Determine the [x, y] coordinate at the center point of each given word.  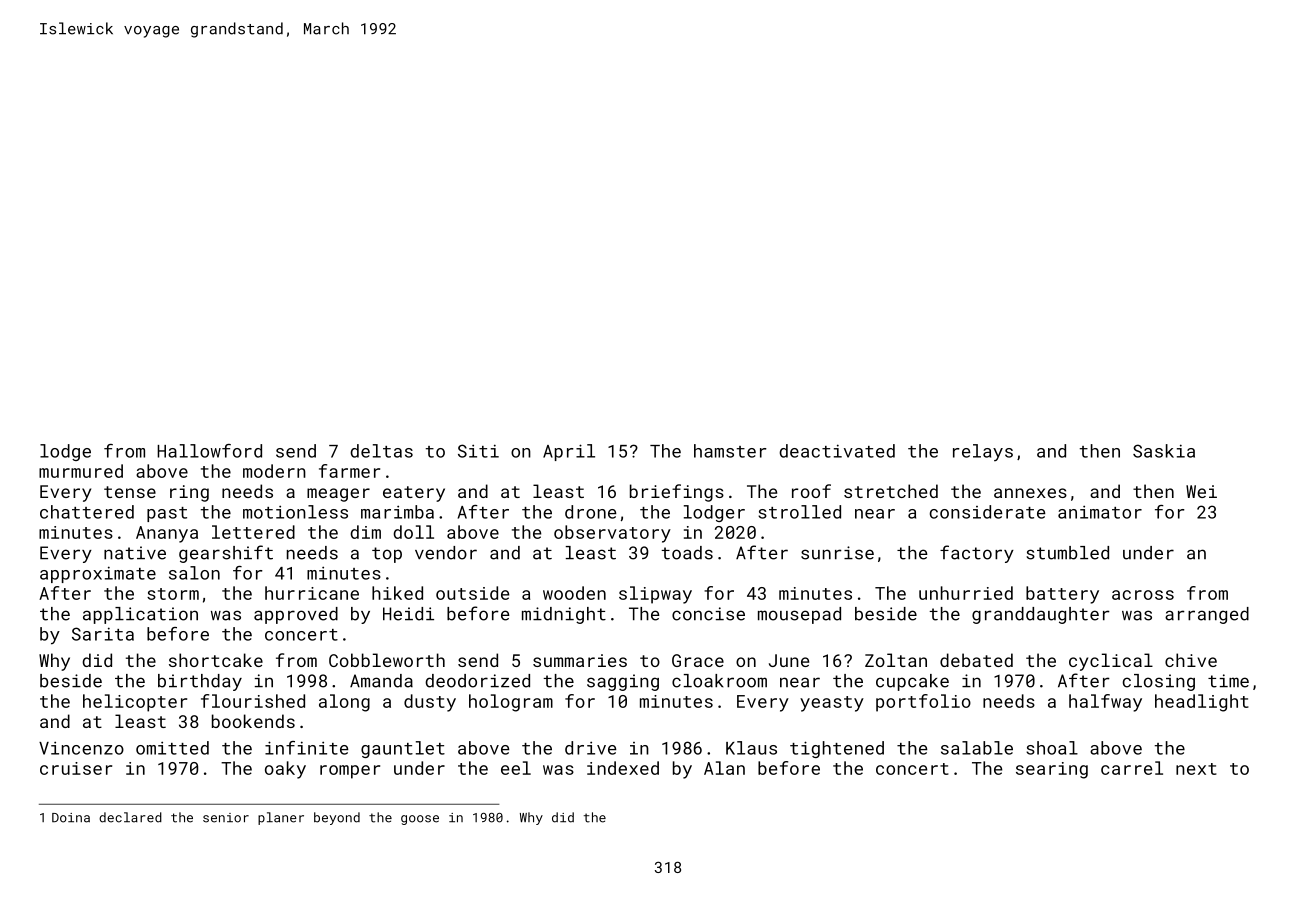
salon [194, 573]
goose [420, 820]
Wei [1201, 491]
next [1196, 769]
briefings [677, 493]
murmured [81, 471]
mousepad [799, 615]
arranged [1207, 615]
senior [226, 818]
